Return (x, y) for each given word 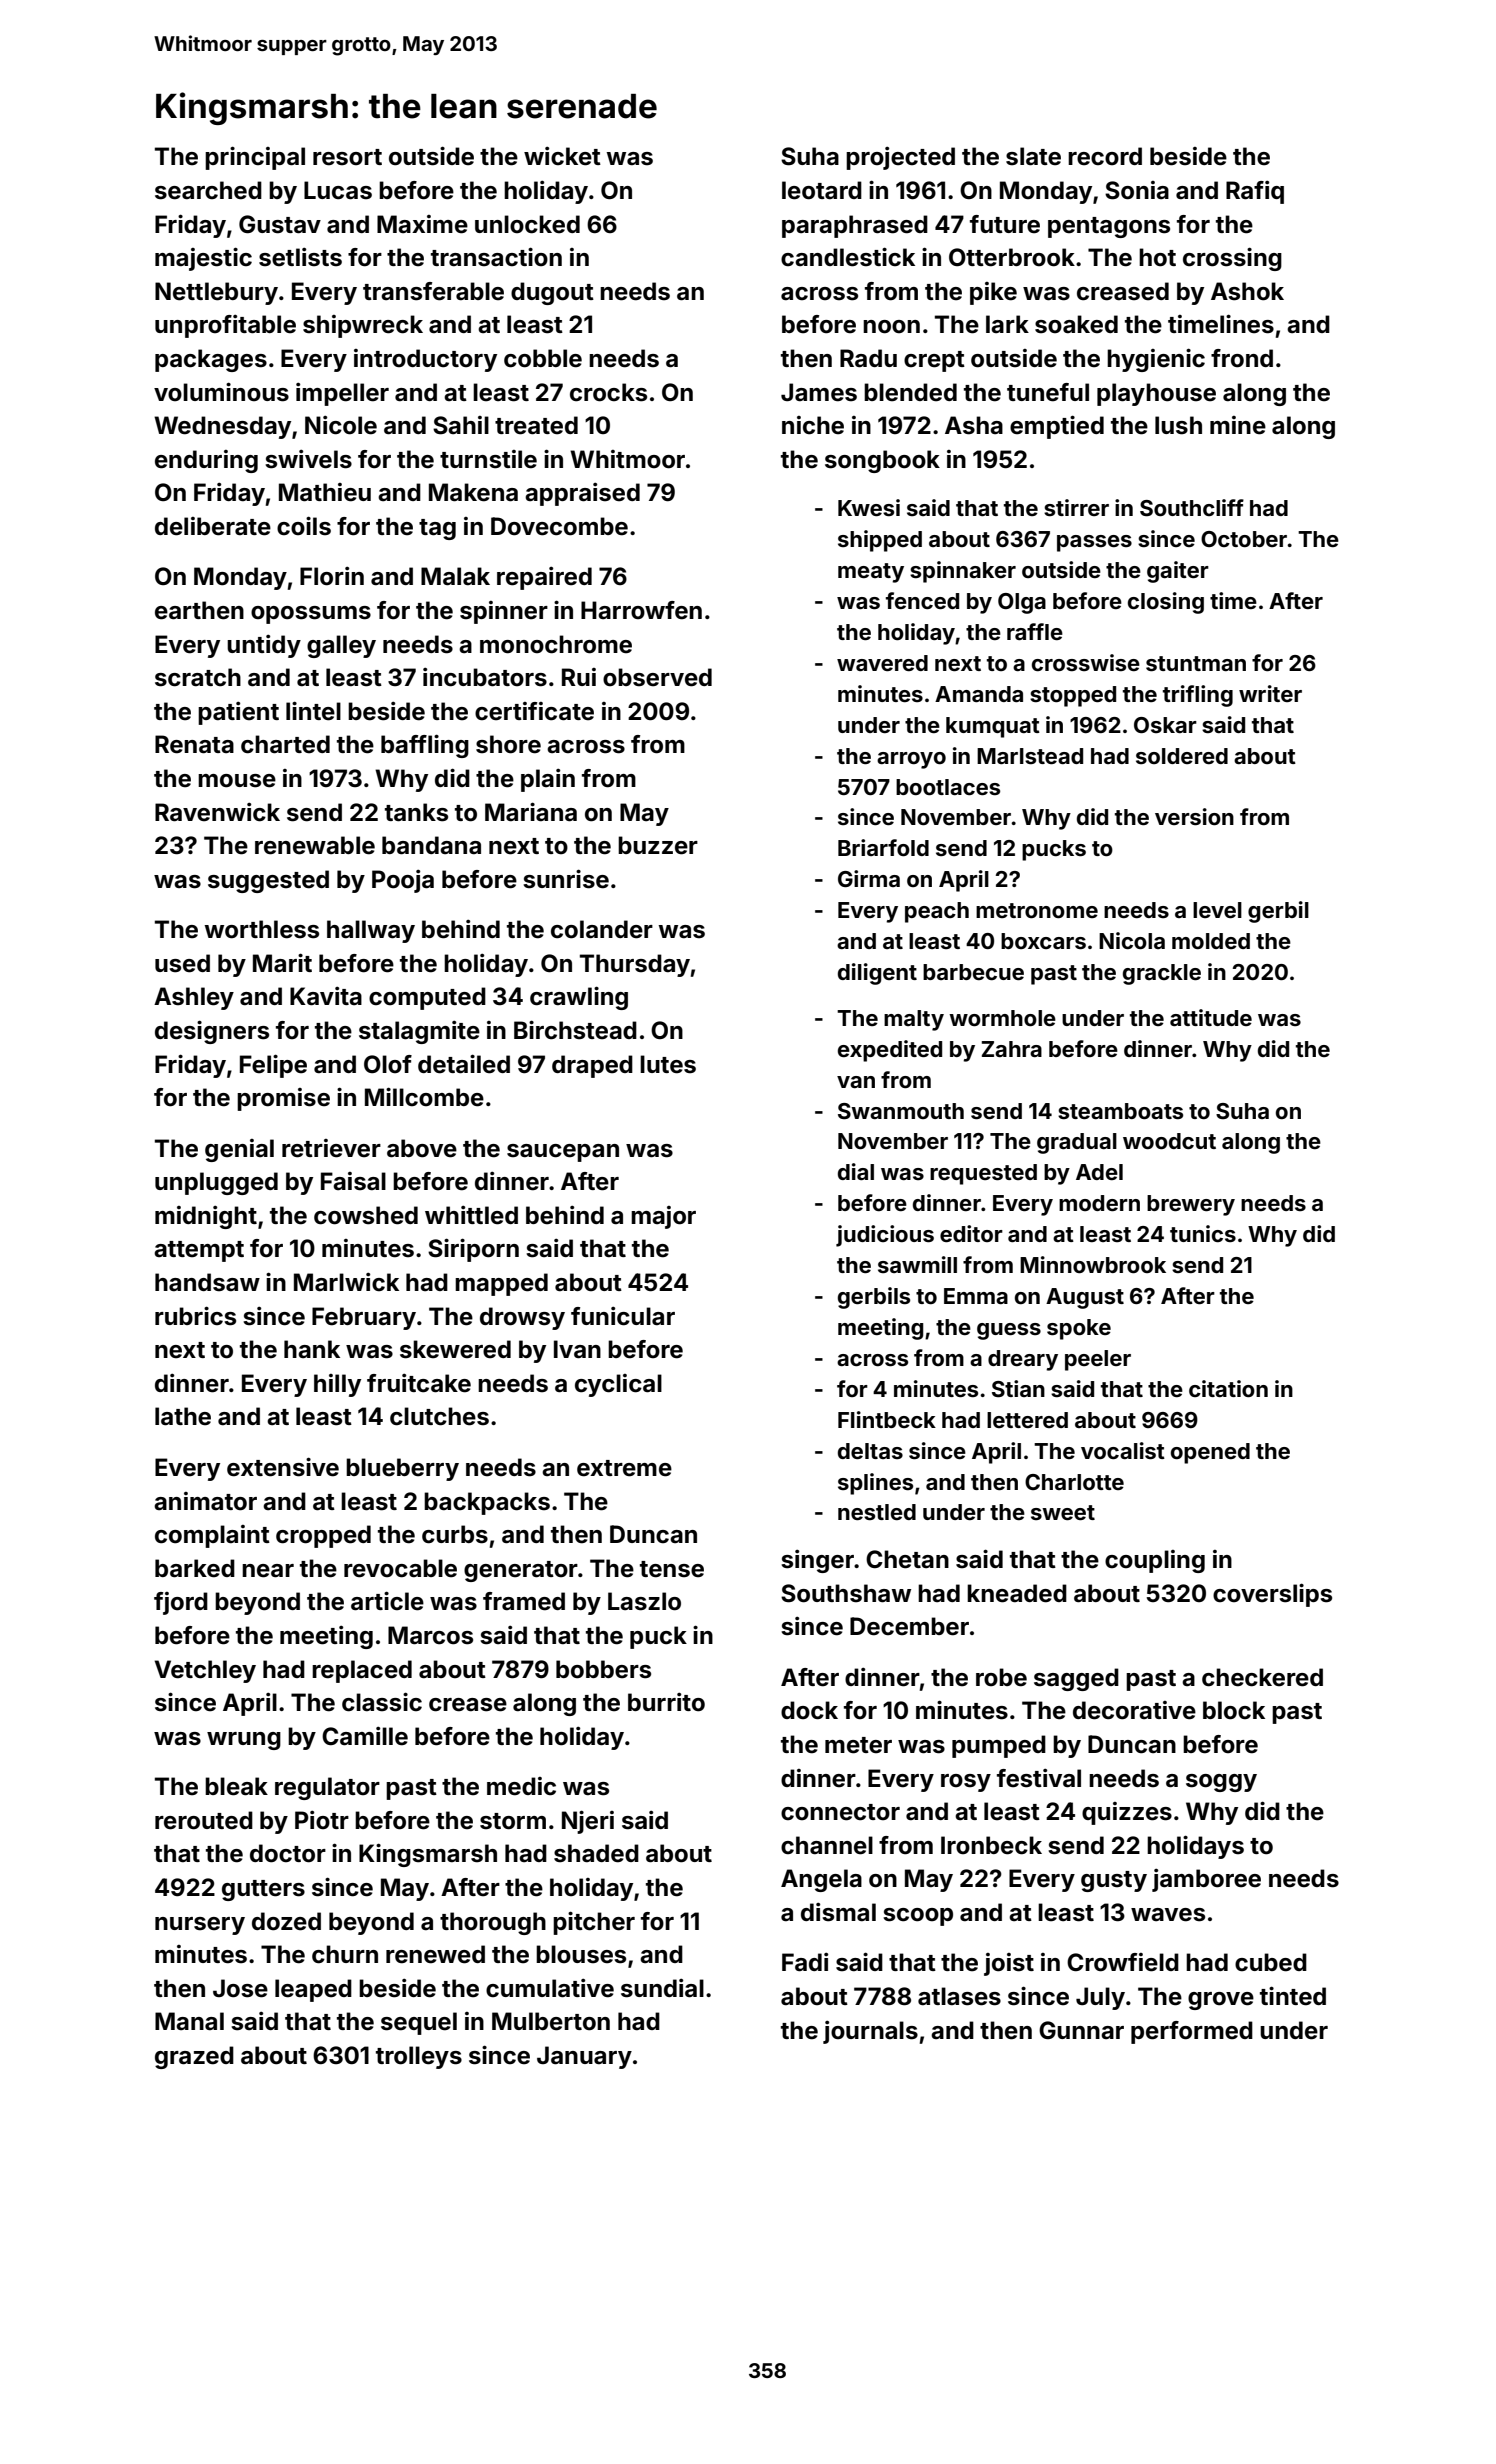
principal (255, 158)
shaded (596, 1853)
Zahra (1012, 1049)
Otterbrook (1012, 257)
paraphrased (855, 226)
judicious (885, 1236)
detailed (464, 1064)
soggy (1221, 1783)
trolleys (419, 2057)
